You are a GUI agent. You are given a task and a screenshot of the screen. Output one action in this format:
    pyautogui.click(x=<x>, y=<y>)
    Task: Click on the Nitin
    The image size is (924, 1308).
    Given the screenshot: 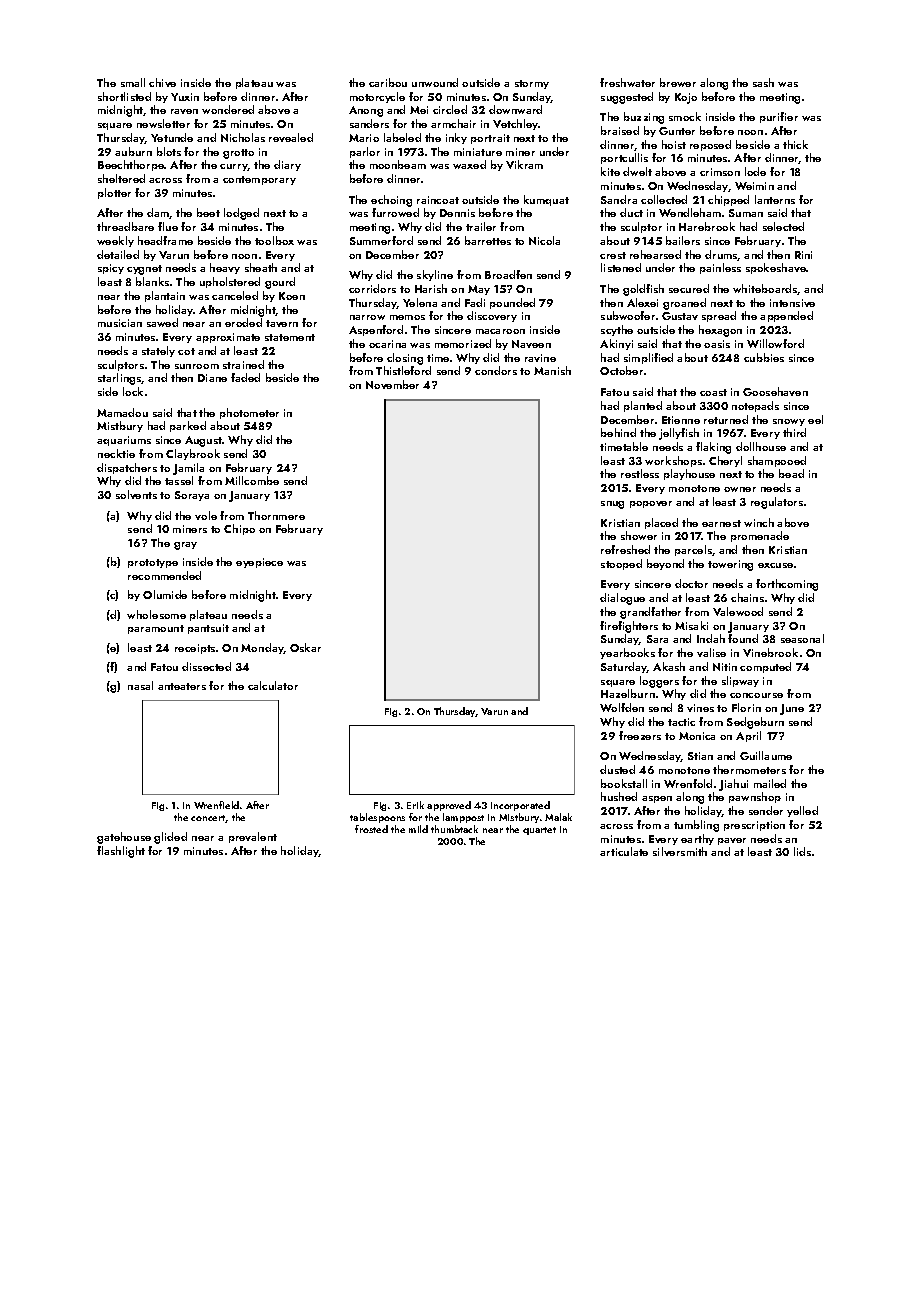 What is the action you would take?
    pyautogui.click(x=725, y=667)
